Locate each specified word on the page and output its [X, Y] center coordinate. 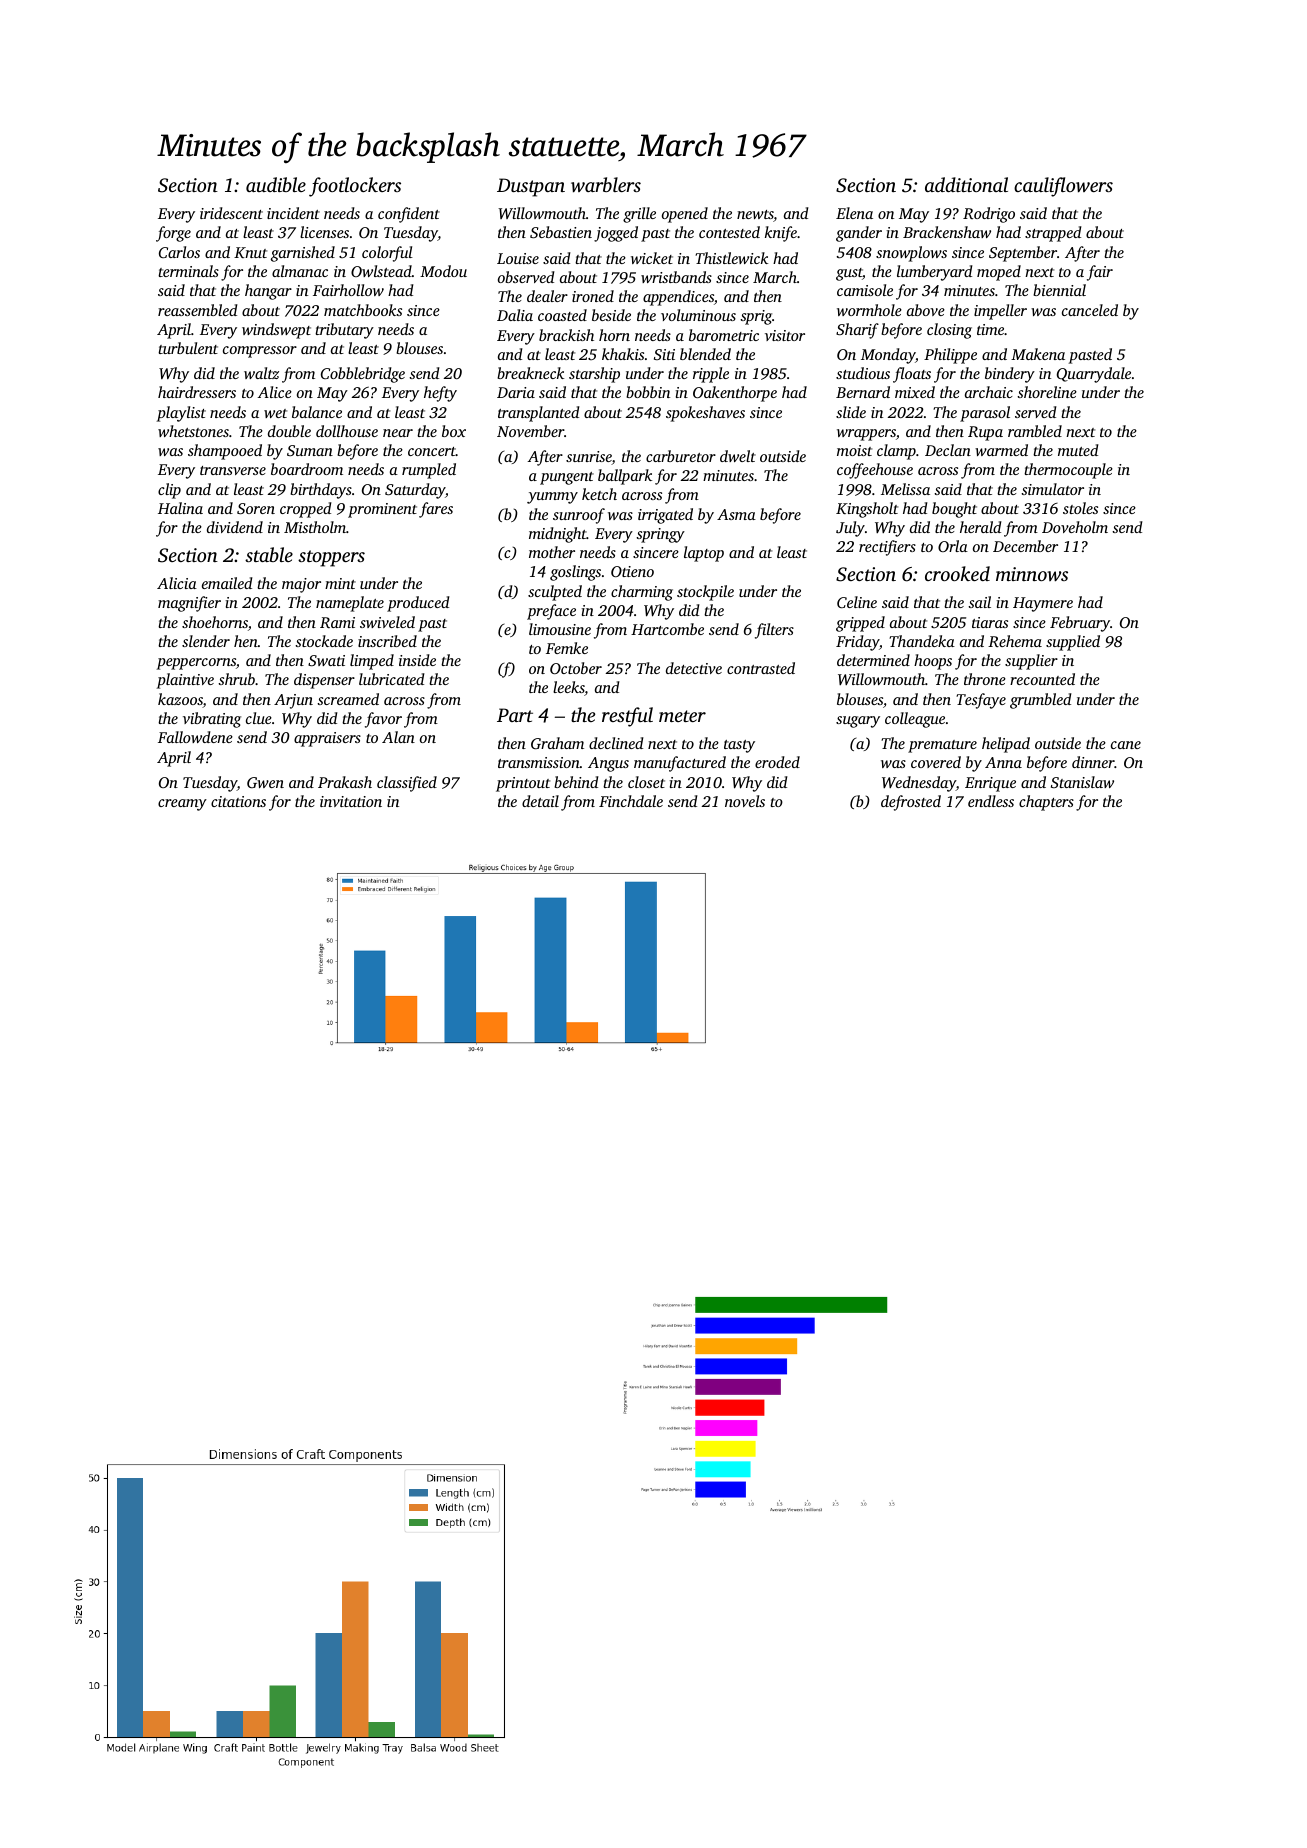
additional [966, 184]
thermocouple [1068, 471]
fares [436, 510]
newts [755, 216]
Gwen [265, 782]
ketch [599, 494]
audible [276, 184]
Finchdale [631, 801]
